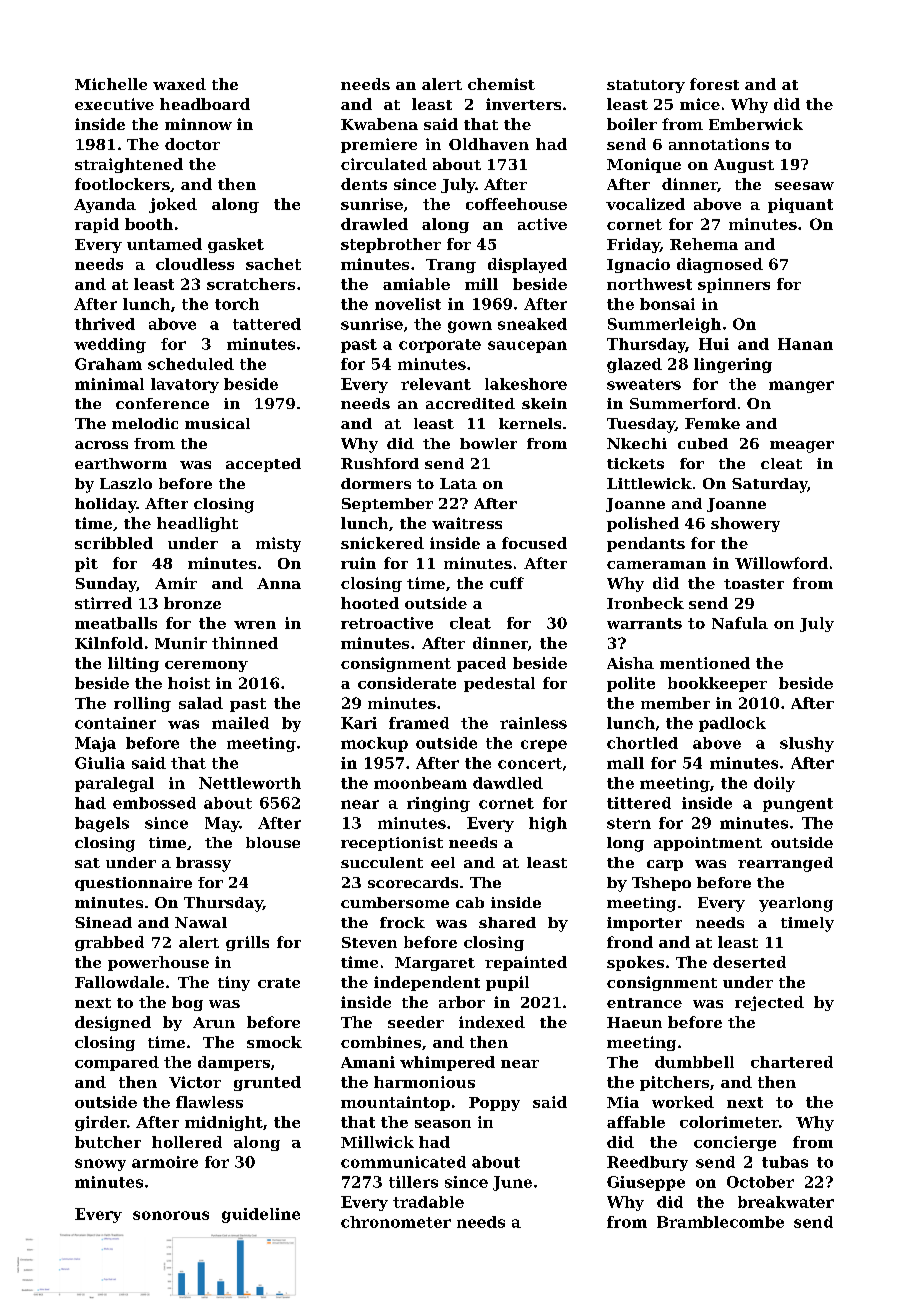 The image size is (908, 1316). What do you see at coordinates (630, 942) in the image?
I see `frond` at bounding box center [630, 942].
